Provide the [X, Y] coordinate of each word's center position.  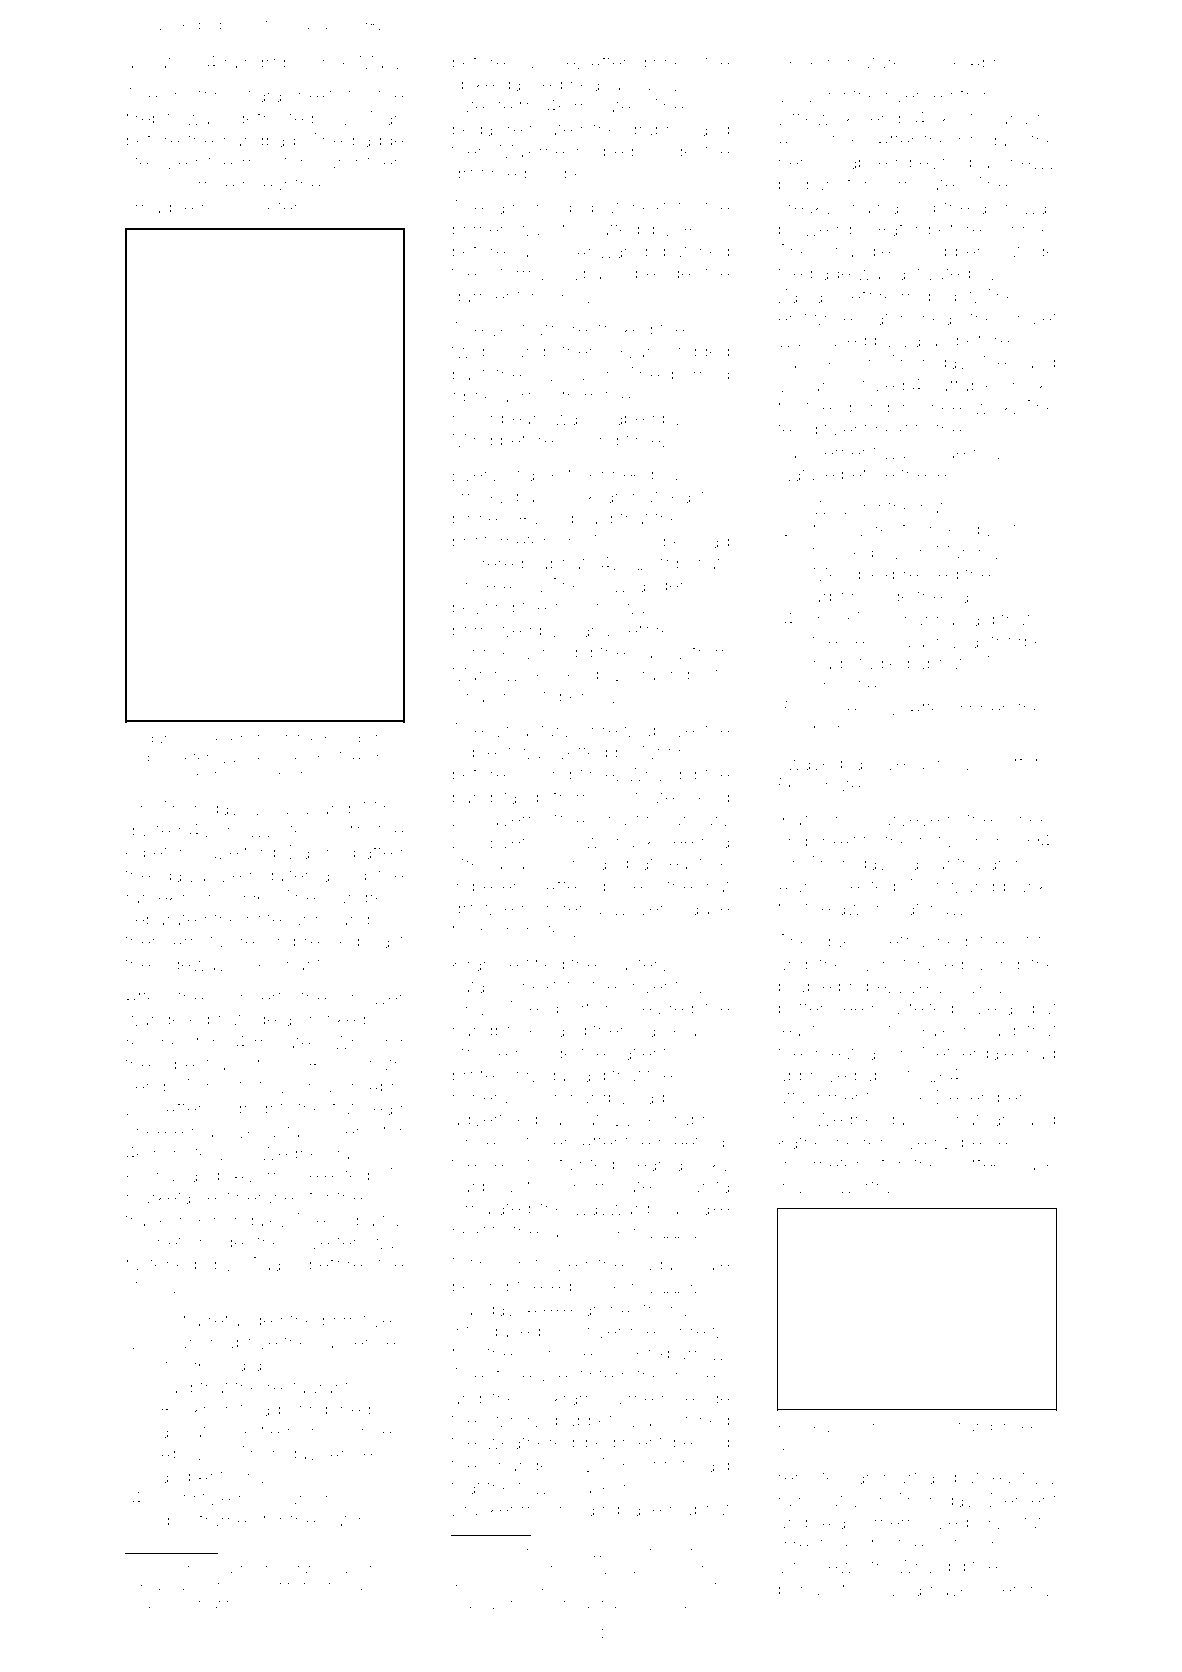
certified [532, 963]
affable [967, 384]
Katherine [817, 1142]
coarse [533, 475]
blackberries [657, 1569]
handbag [259, 142]
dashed [532, 84]
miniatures [870, 62]
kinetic [251, 738]
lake [366, 1586]
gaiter [287, 877]
